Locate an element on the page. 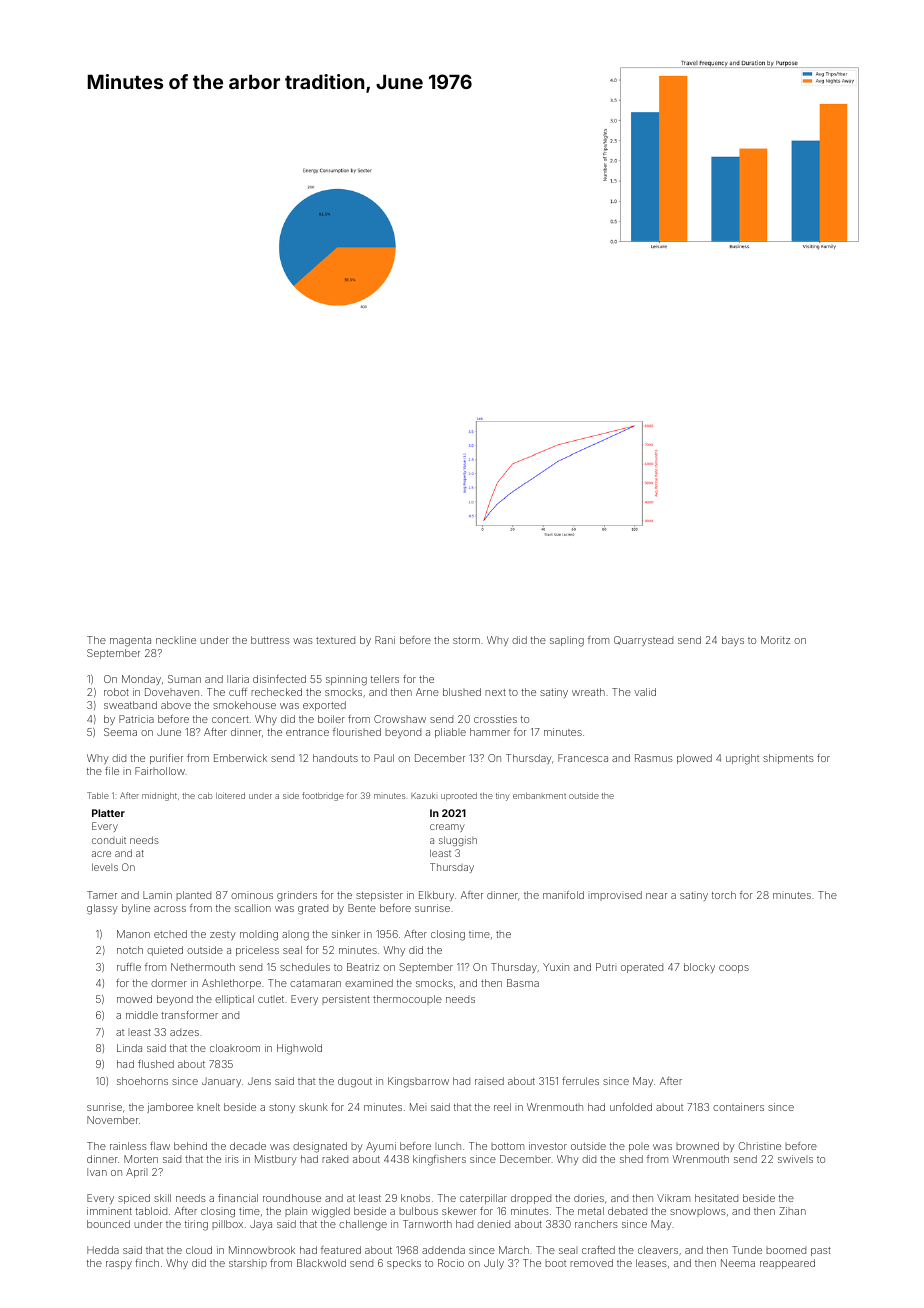 Image resolution: width=924 pixels, height=1308 pixels. coops is located at coordinates (734, 969).
